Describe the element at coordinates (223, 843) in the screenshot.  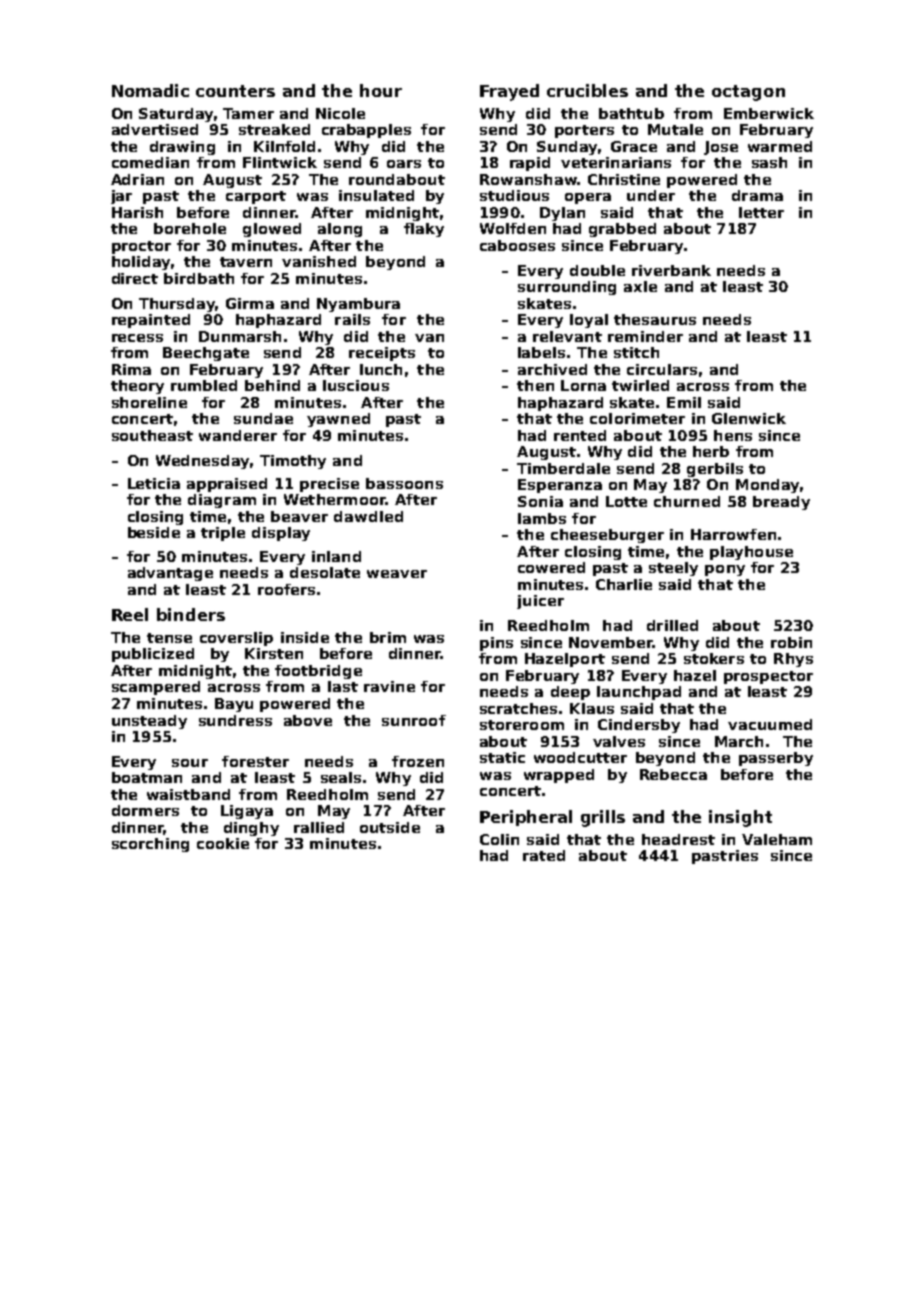
I see `cookie` at that location.
